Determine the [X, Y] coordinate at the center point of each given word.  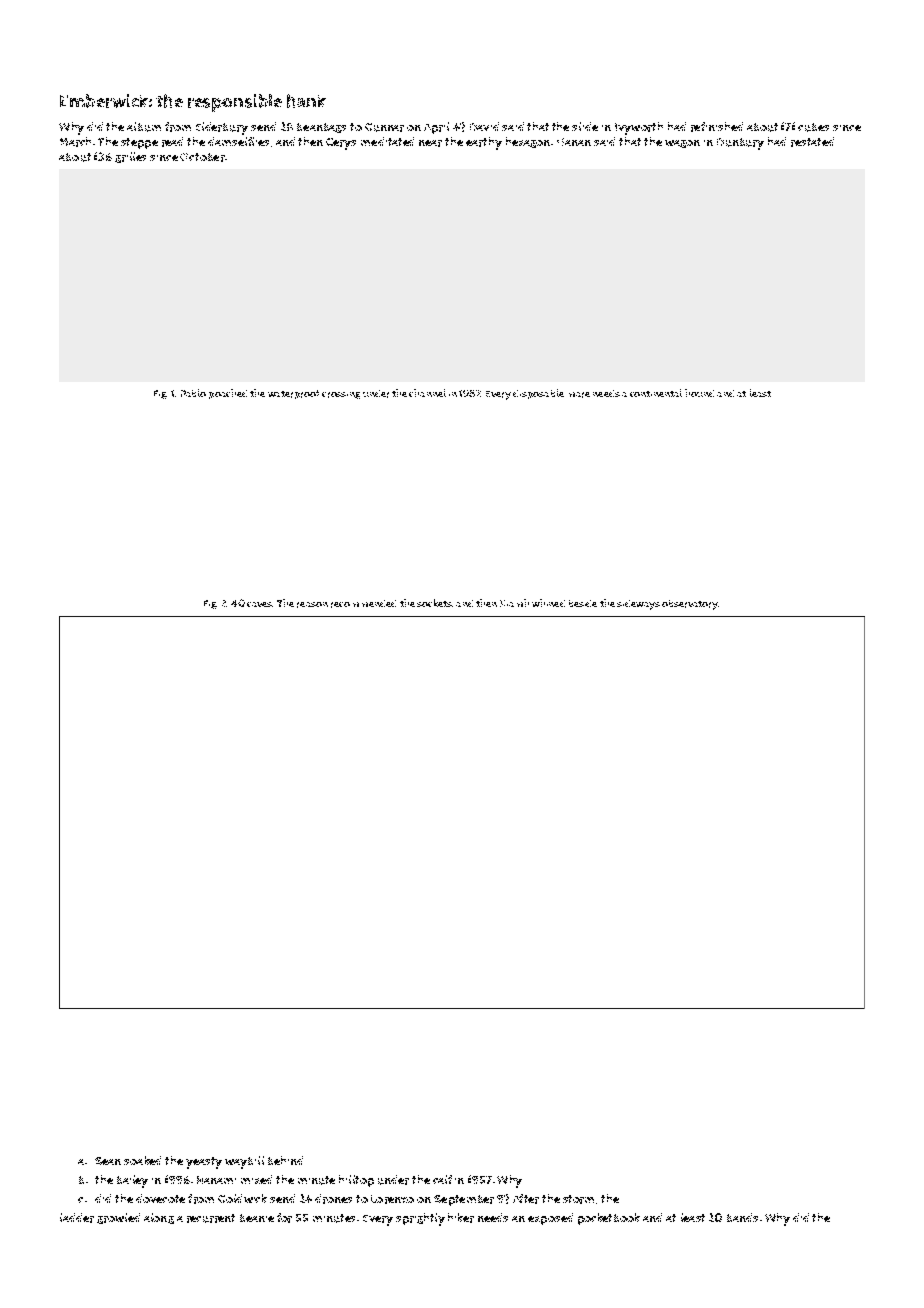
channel [427, 393]
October [202, 157]
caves [260, 604]
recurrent [211, 1218]
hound [699, 393]
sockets [434, 603]
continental [656, 393]
